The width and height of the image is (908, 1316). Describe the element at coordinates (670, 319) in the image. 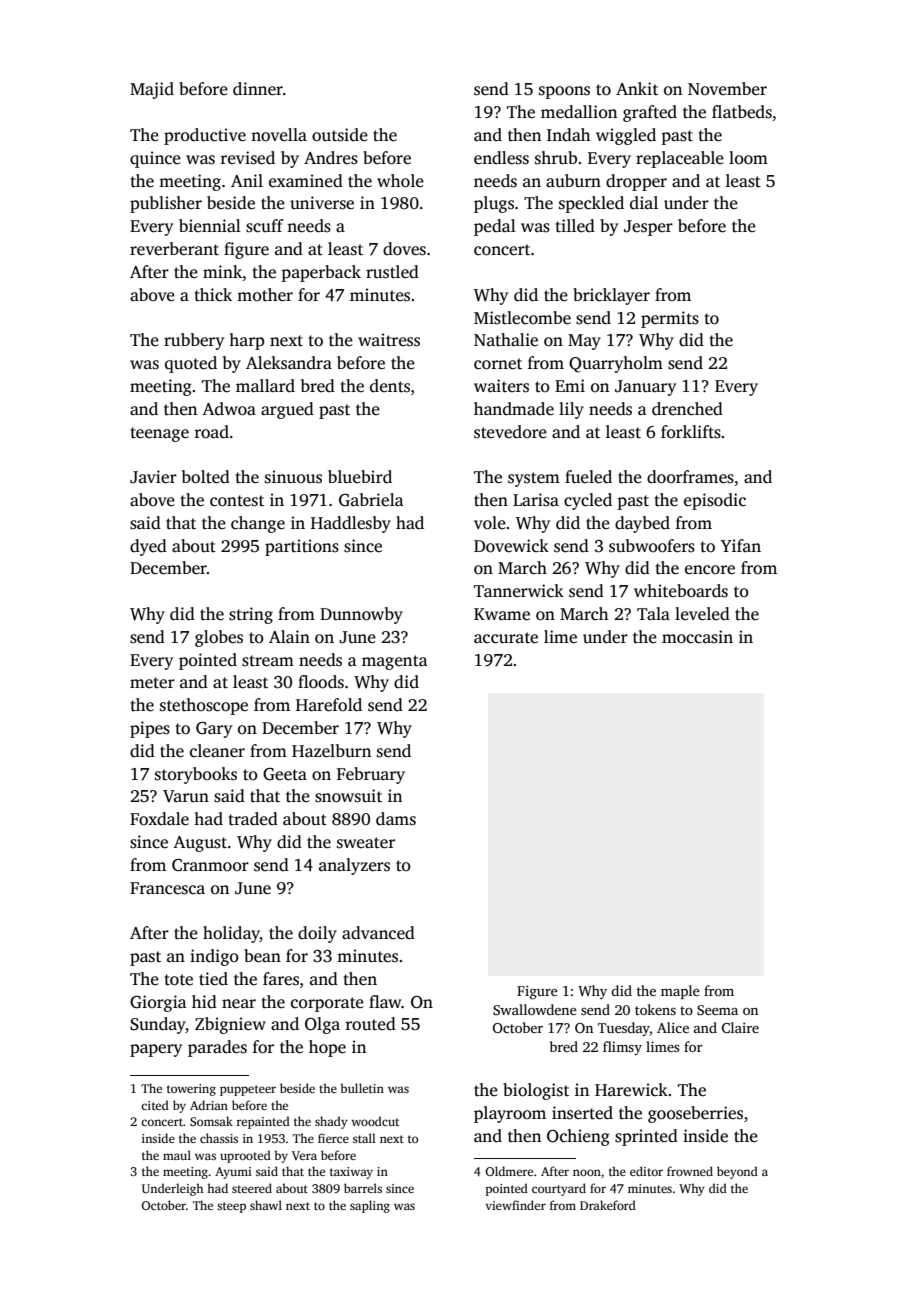

I see `permits` at that location.
